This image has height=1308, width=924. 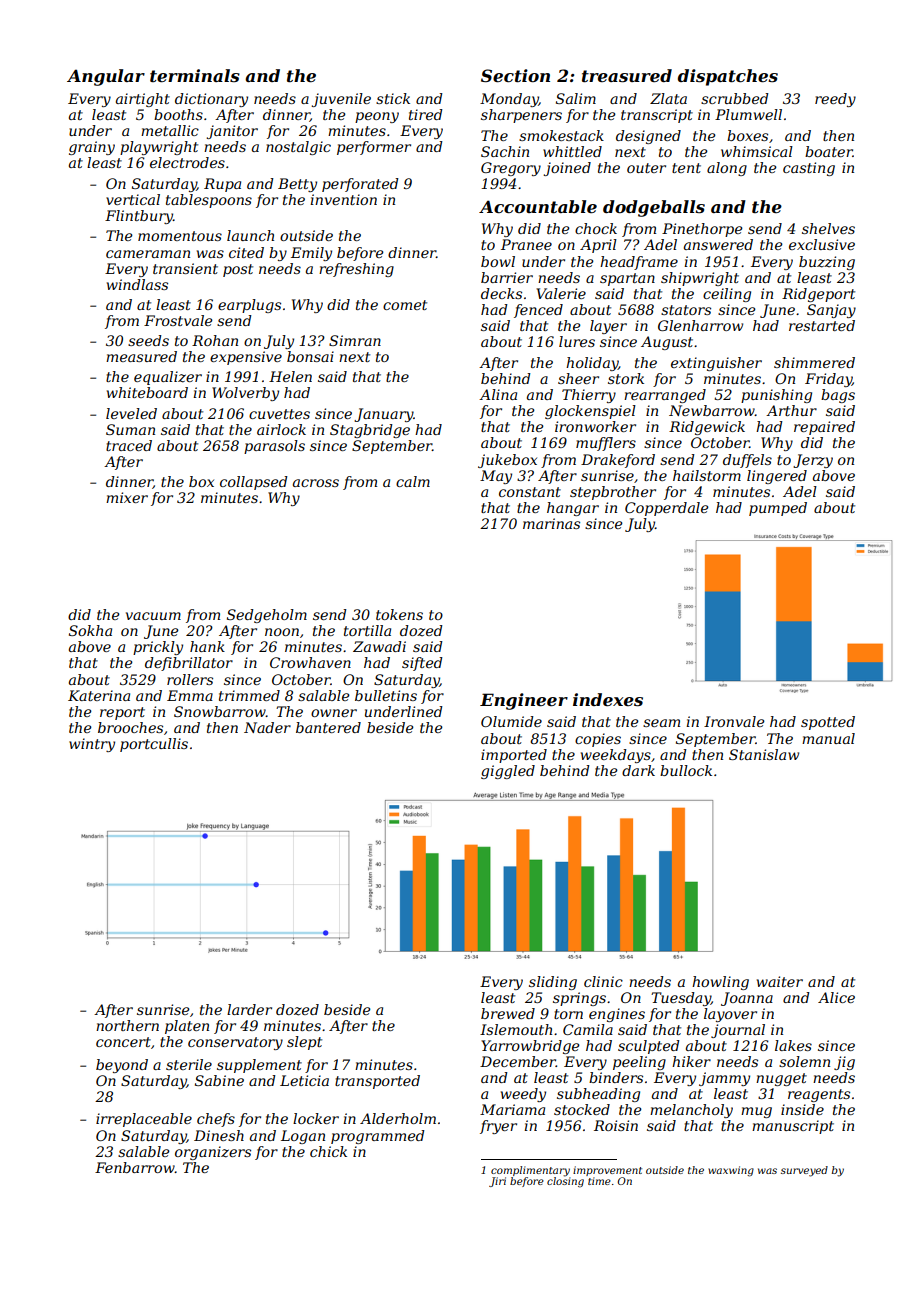 I want to click on terminals, so click(x=195, y=75).
